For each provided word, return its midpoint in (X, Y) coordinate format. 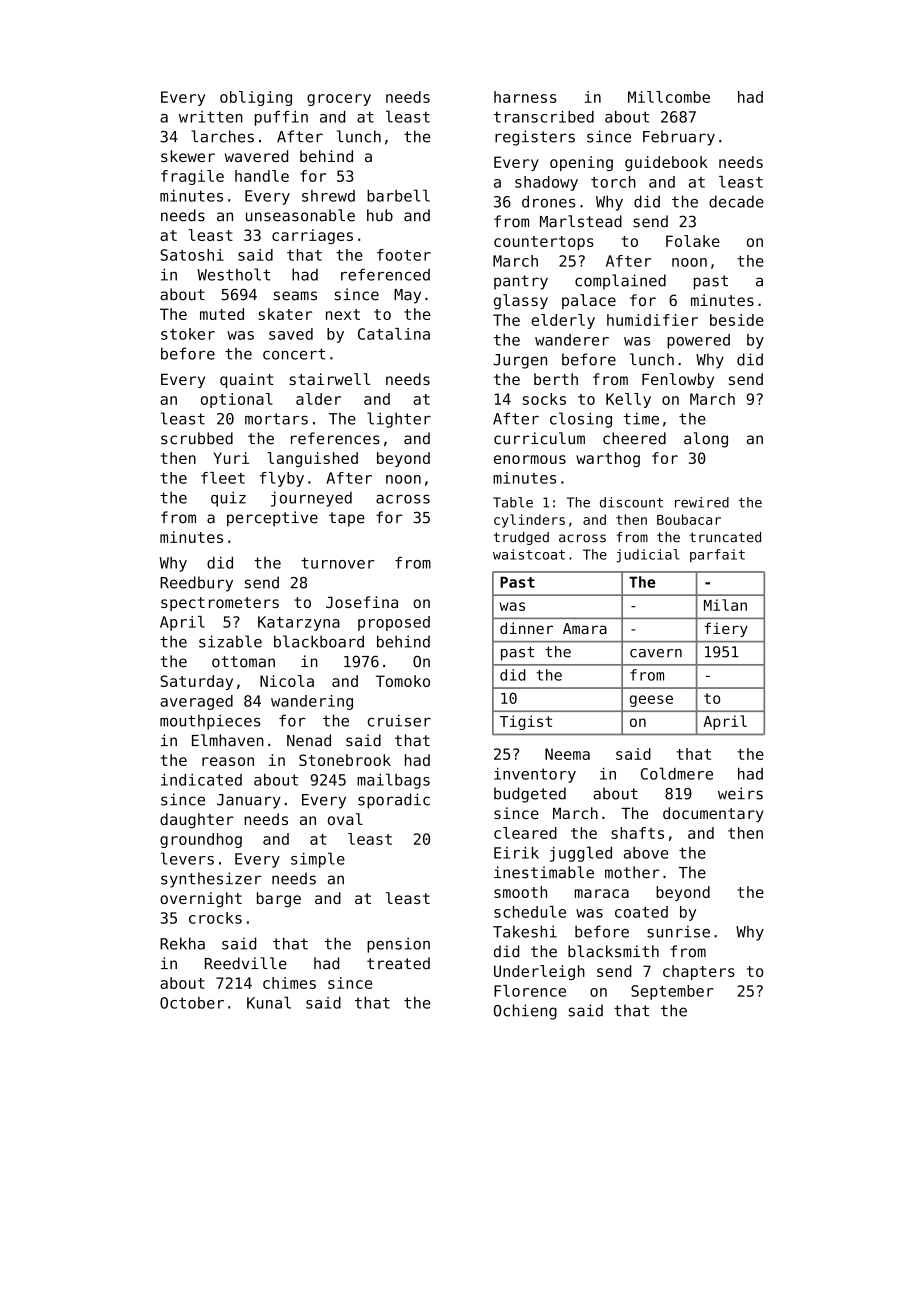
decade (736, 201)
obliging (256, 98)
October (192, 1003)
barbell (398, 195)
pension (398, 945)
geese (651, 701)
